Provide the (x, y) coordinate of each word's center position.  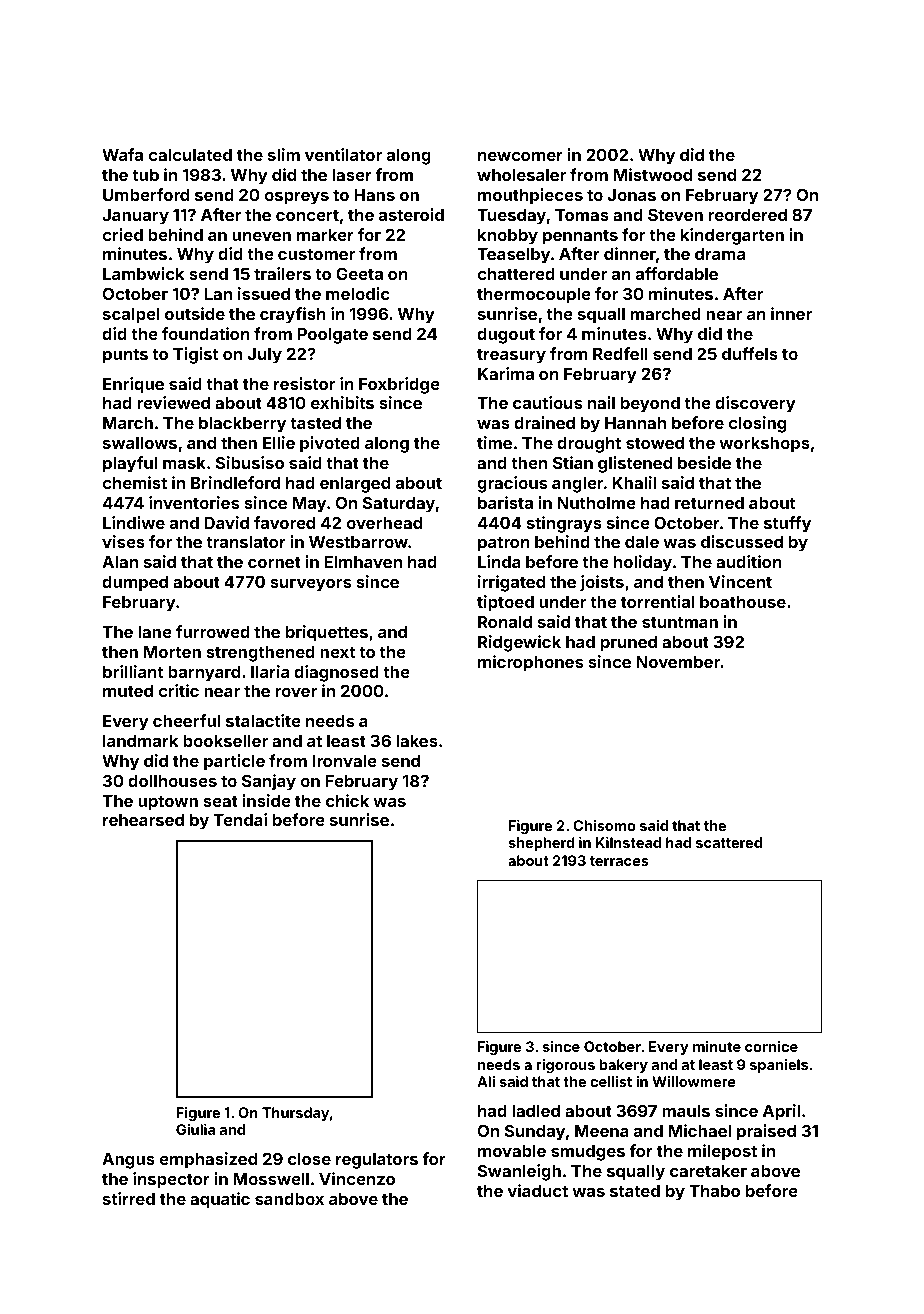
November (678, 662)
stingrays (564, 524)
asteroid (411, 214)
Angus (128, 1161)
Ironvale (345, 761)
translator (246, 542)
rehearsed (143, 820)
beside (704, 462)
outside (195, 313)
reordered (748, 215)
